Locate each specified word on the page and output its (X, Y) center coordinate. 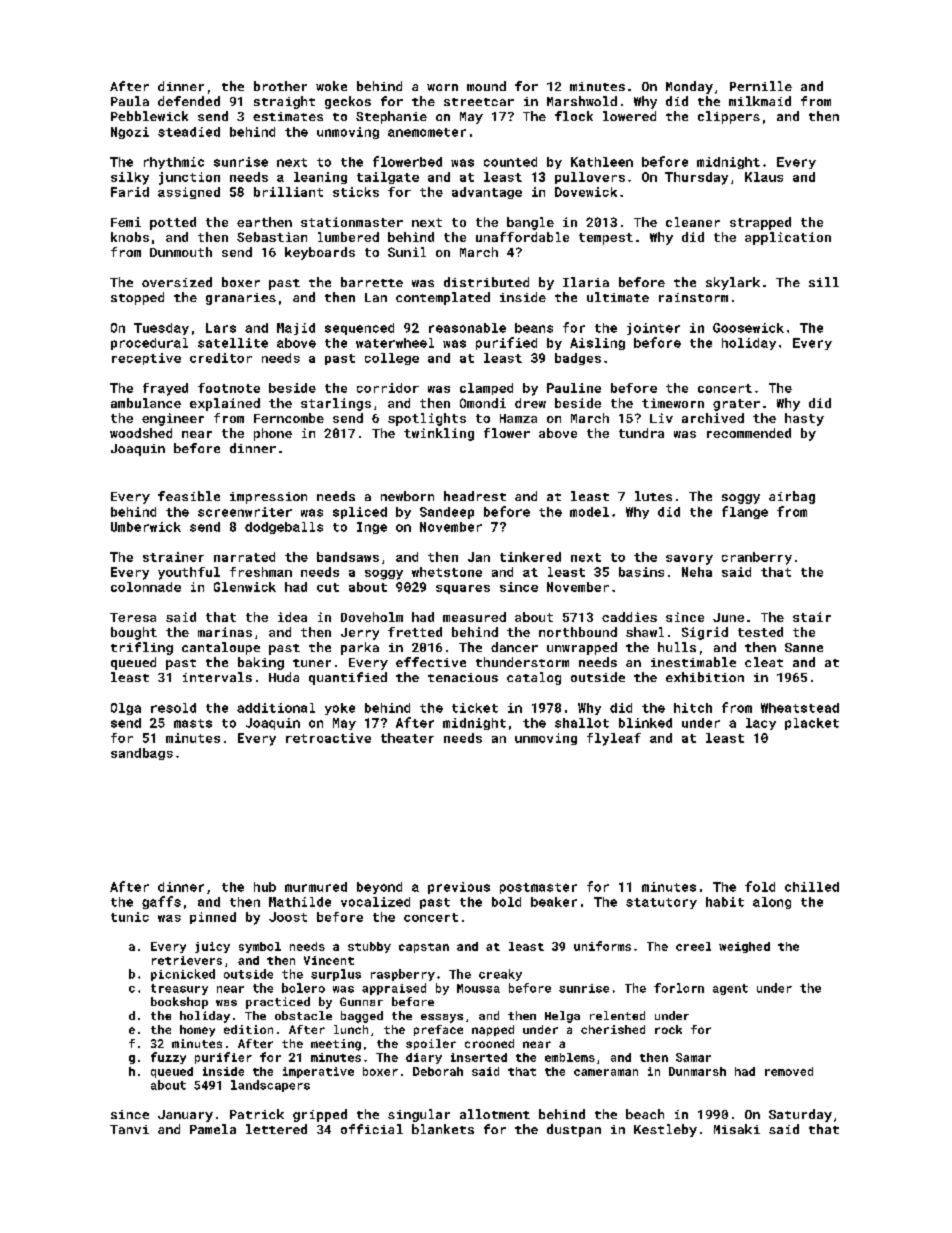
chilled (812, 887)
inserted (479, 1057)
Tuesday (161, 329)
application (788, 238)
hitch (693, 708)
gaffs (161, 902)
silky (130, 178)
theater (407, 738)
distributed (486, 282)
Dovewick (586, 192)
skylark (733, 283)
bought (134, 633)
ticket (475, 708)
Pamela (213, 1129)
